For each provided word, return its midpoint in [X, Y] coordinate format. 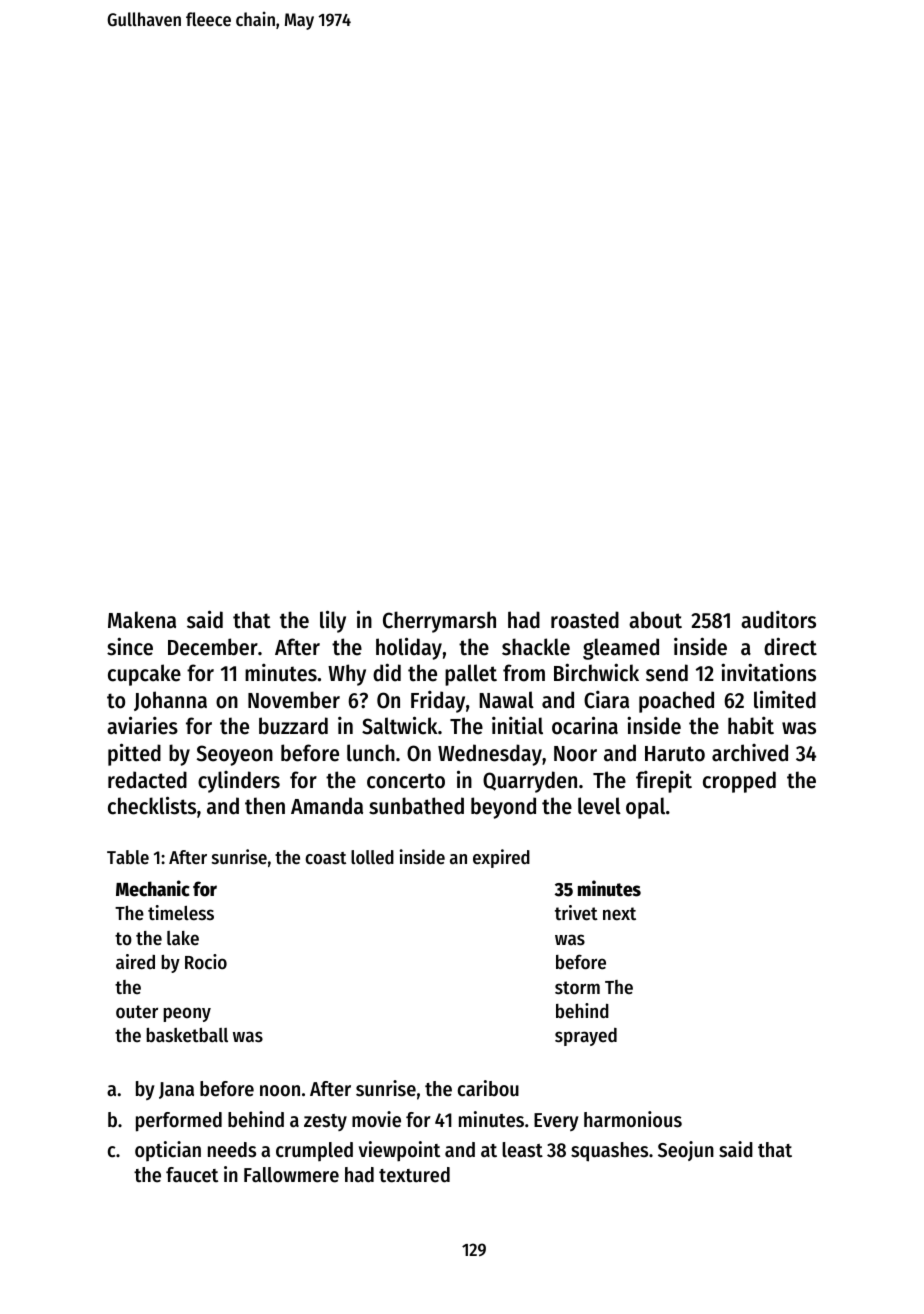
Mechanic [153, 888]
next [619, 914]
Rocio [206, 962]
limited [785, 699]
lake [183, 938]
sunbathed [416, 806]
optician [168, 1151]
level [599, 806]
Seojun [686, 1151]
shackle [536, 647]
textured [414, 1175]
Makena [142, 620]
